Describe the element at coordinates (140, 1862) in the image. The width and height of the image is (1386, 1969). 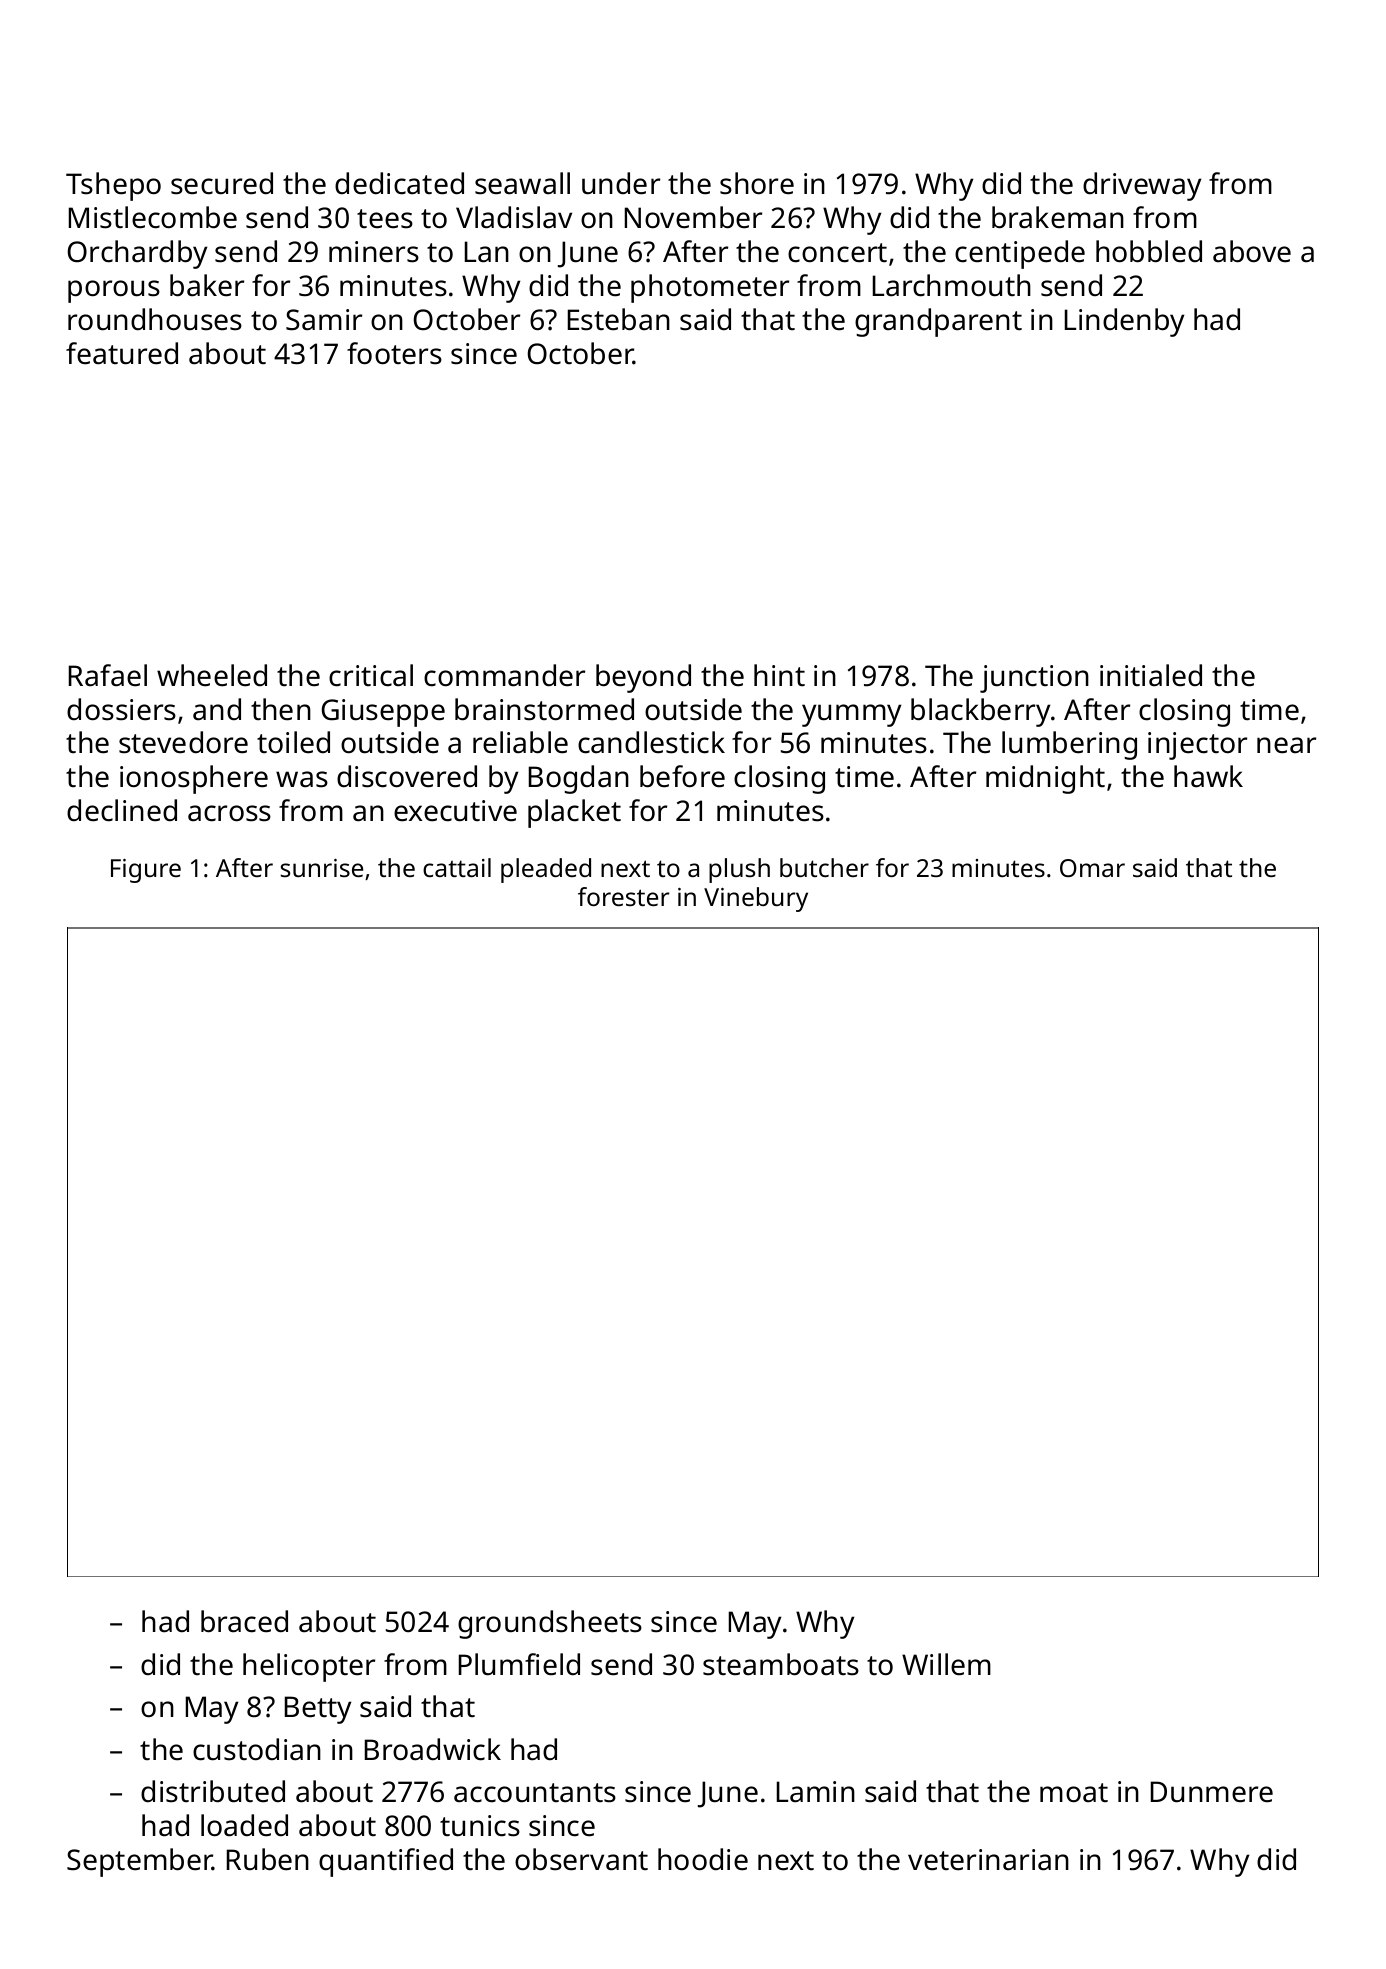
I see `September` at that location.
